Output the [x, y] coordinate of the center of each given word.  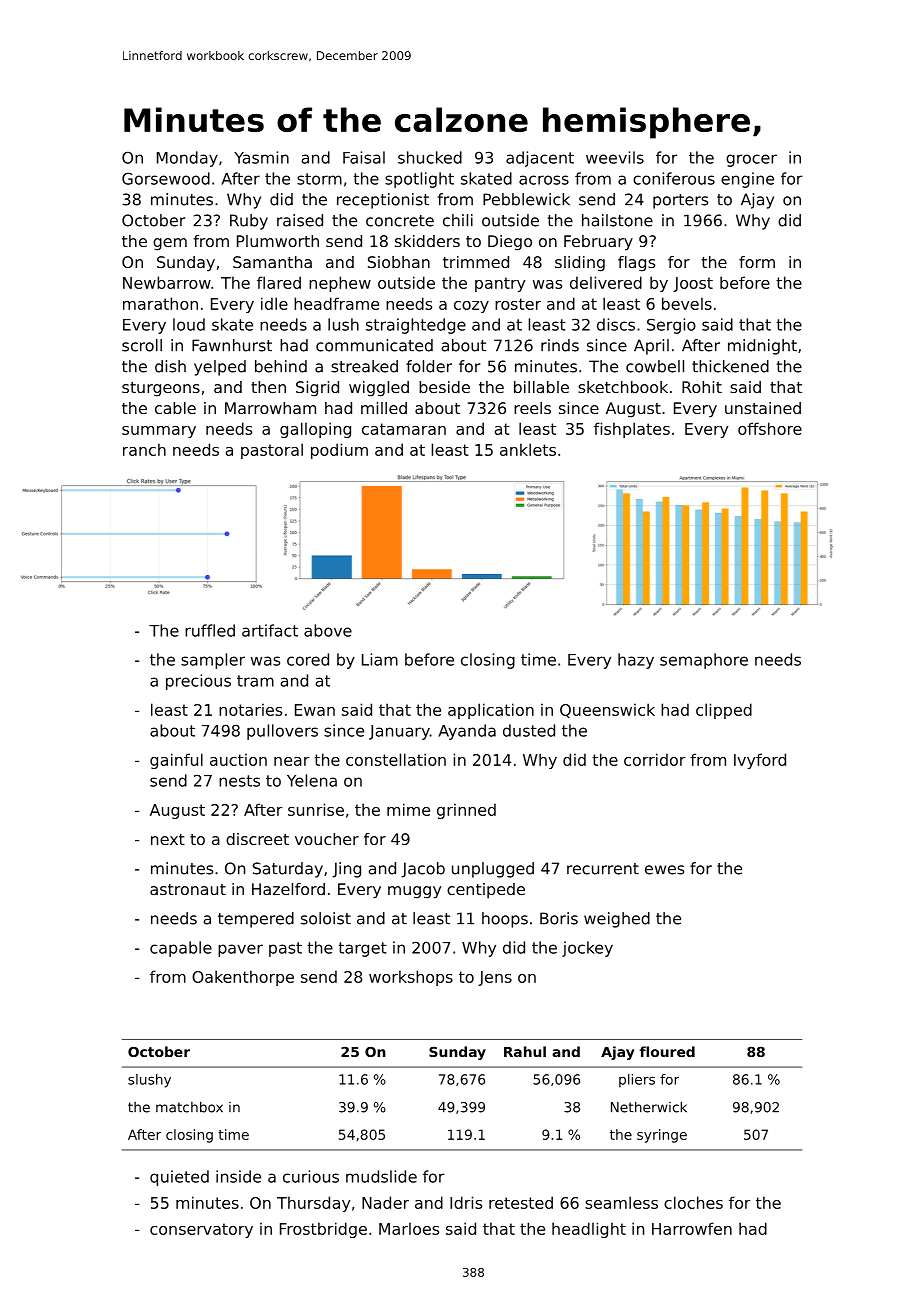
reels [532, 408]
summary [159, 432]
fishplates [632, 430]
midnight [762, 347]
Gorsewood [166, 178]
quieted [179, 1178]
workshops [411, 978]
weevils [615, 157]
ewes [664, 870]
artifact [270, 630]
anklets [528, 449]
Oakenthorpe [243, 978]
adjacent [540, 159]
